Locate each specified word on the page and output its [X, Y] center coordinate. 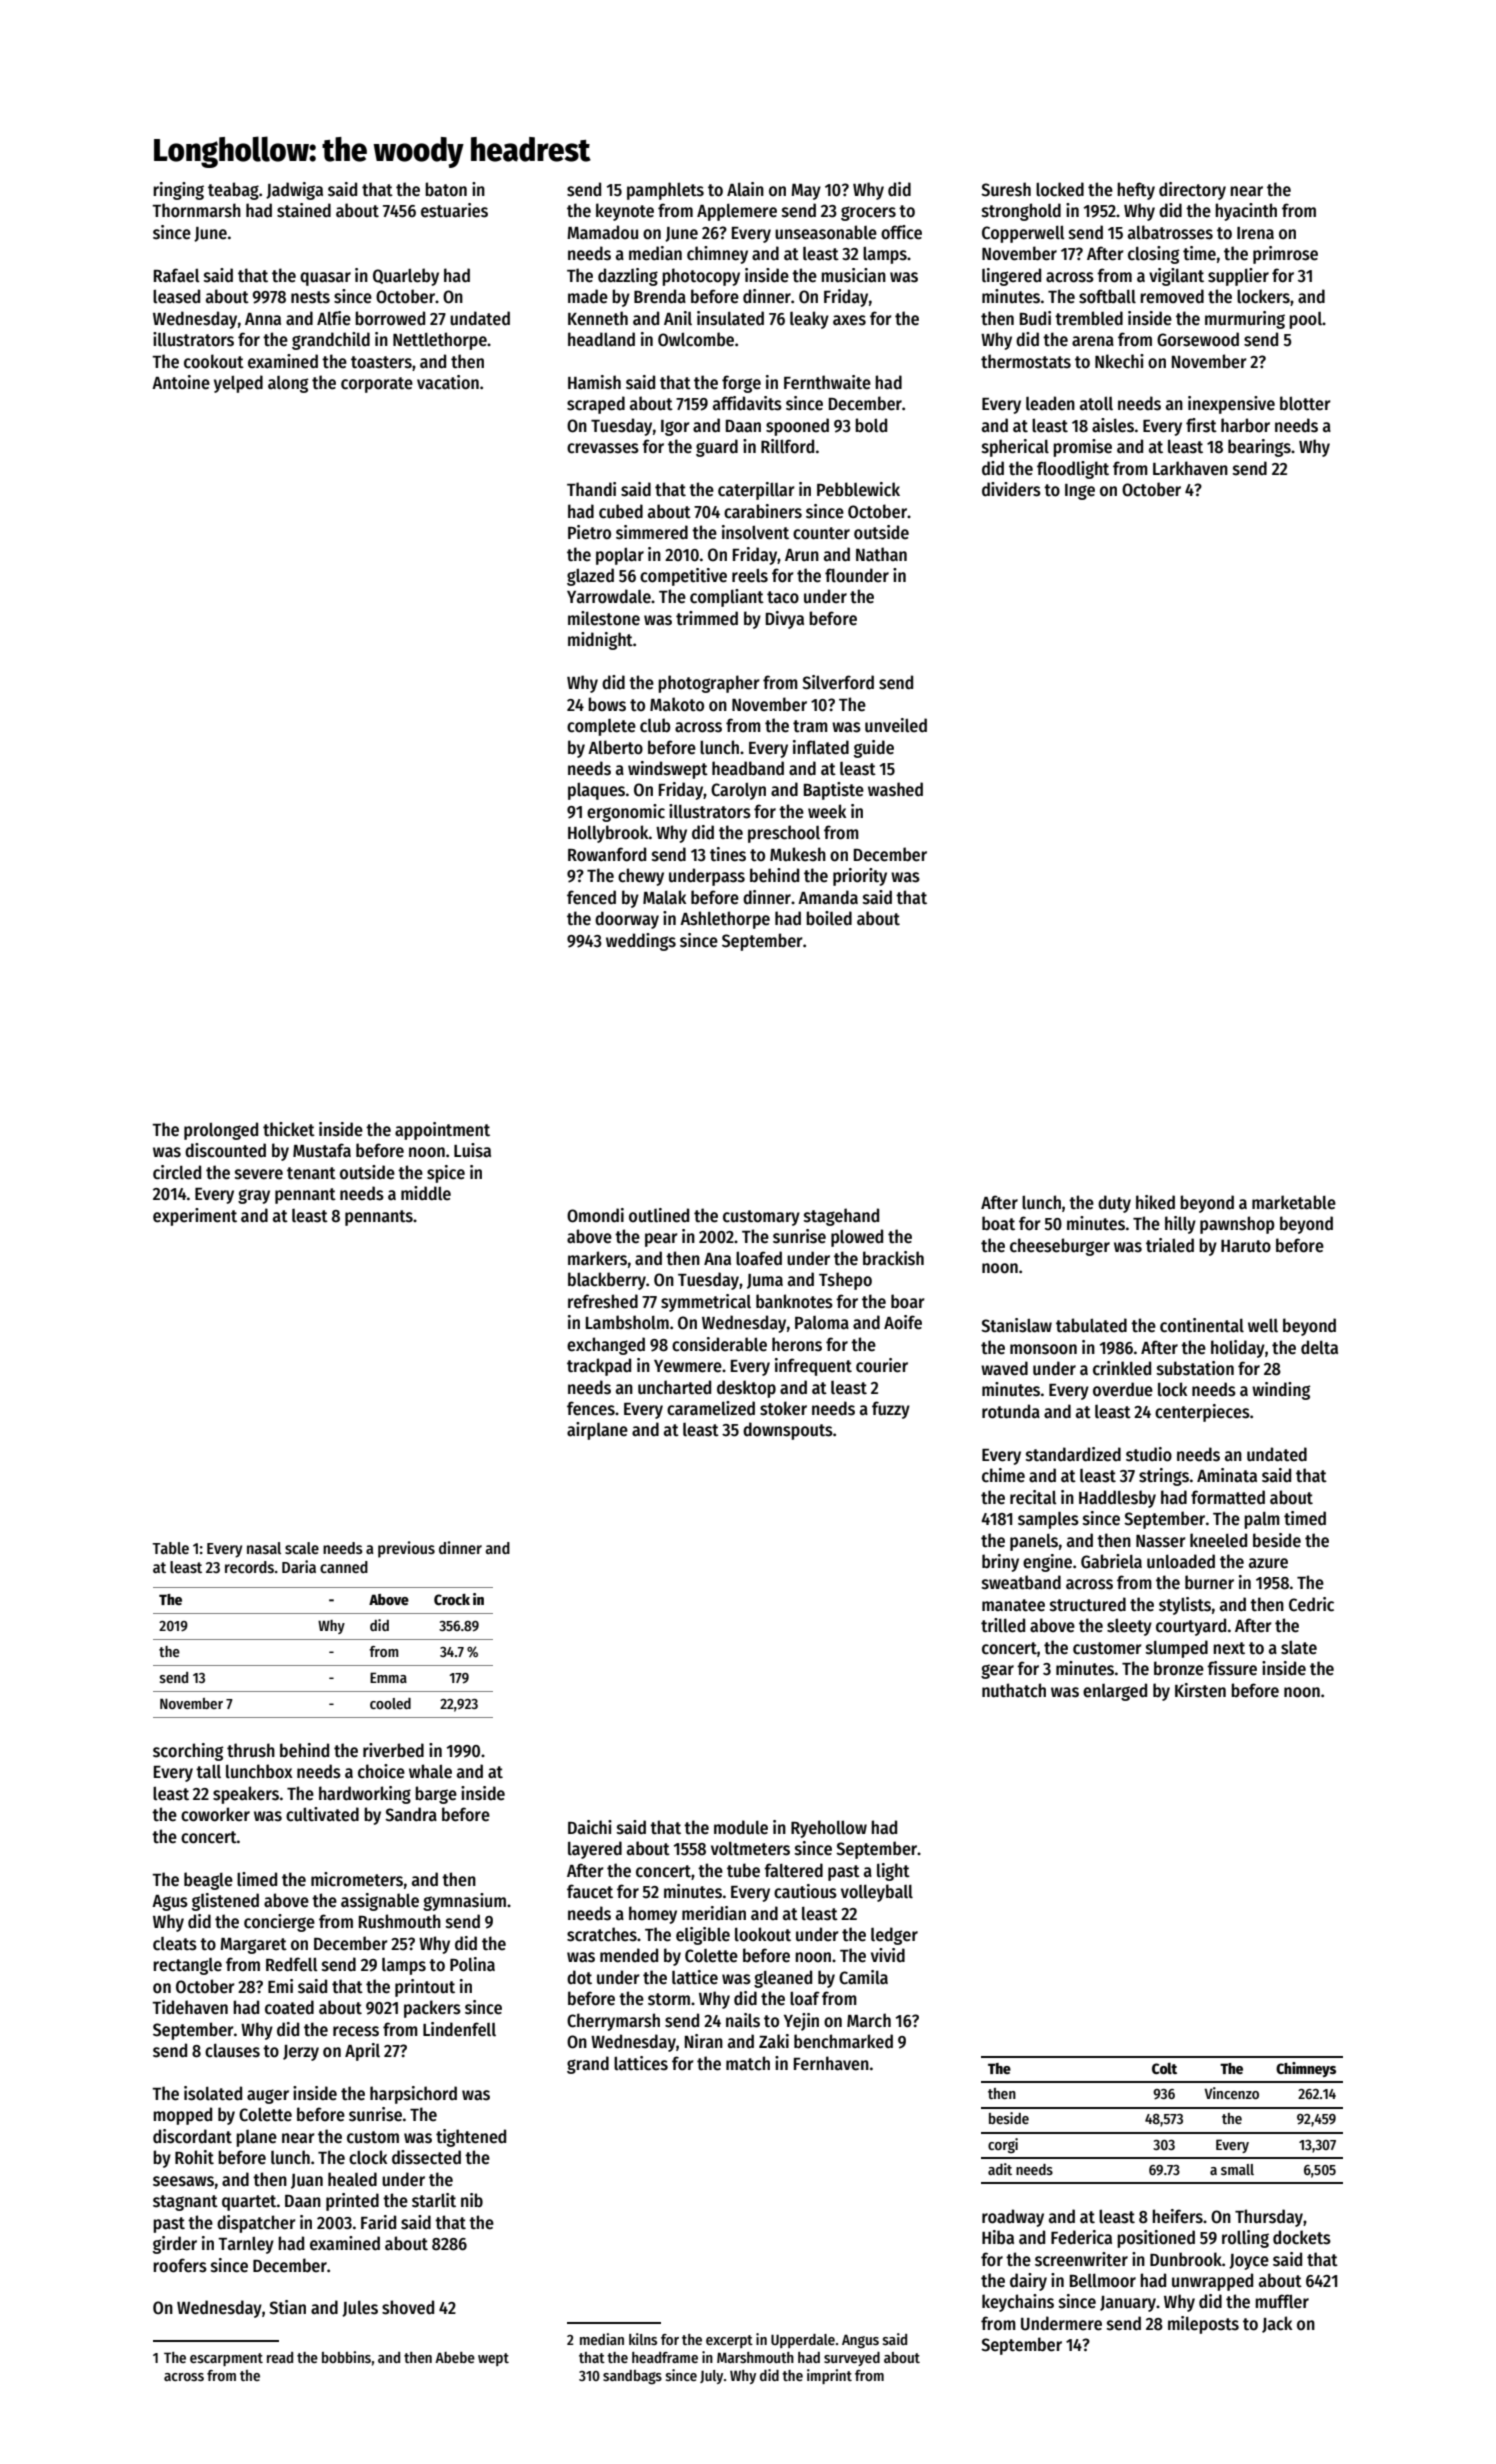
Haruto [1246, 1246]
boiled [829, 918]
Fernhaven [831, 2063]
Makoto [677, 704]
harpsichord [413, 2095]
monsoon [1043, 1349]
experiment [195, 1217]
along [288, 384]
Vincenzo [1231, 2093]
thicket [289, 1129]
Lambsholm [627, 1322]
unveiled [896, 725]
